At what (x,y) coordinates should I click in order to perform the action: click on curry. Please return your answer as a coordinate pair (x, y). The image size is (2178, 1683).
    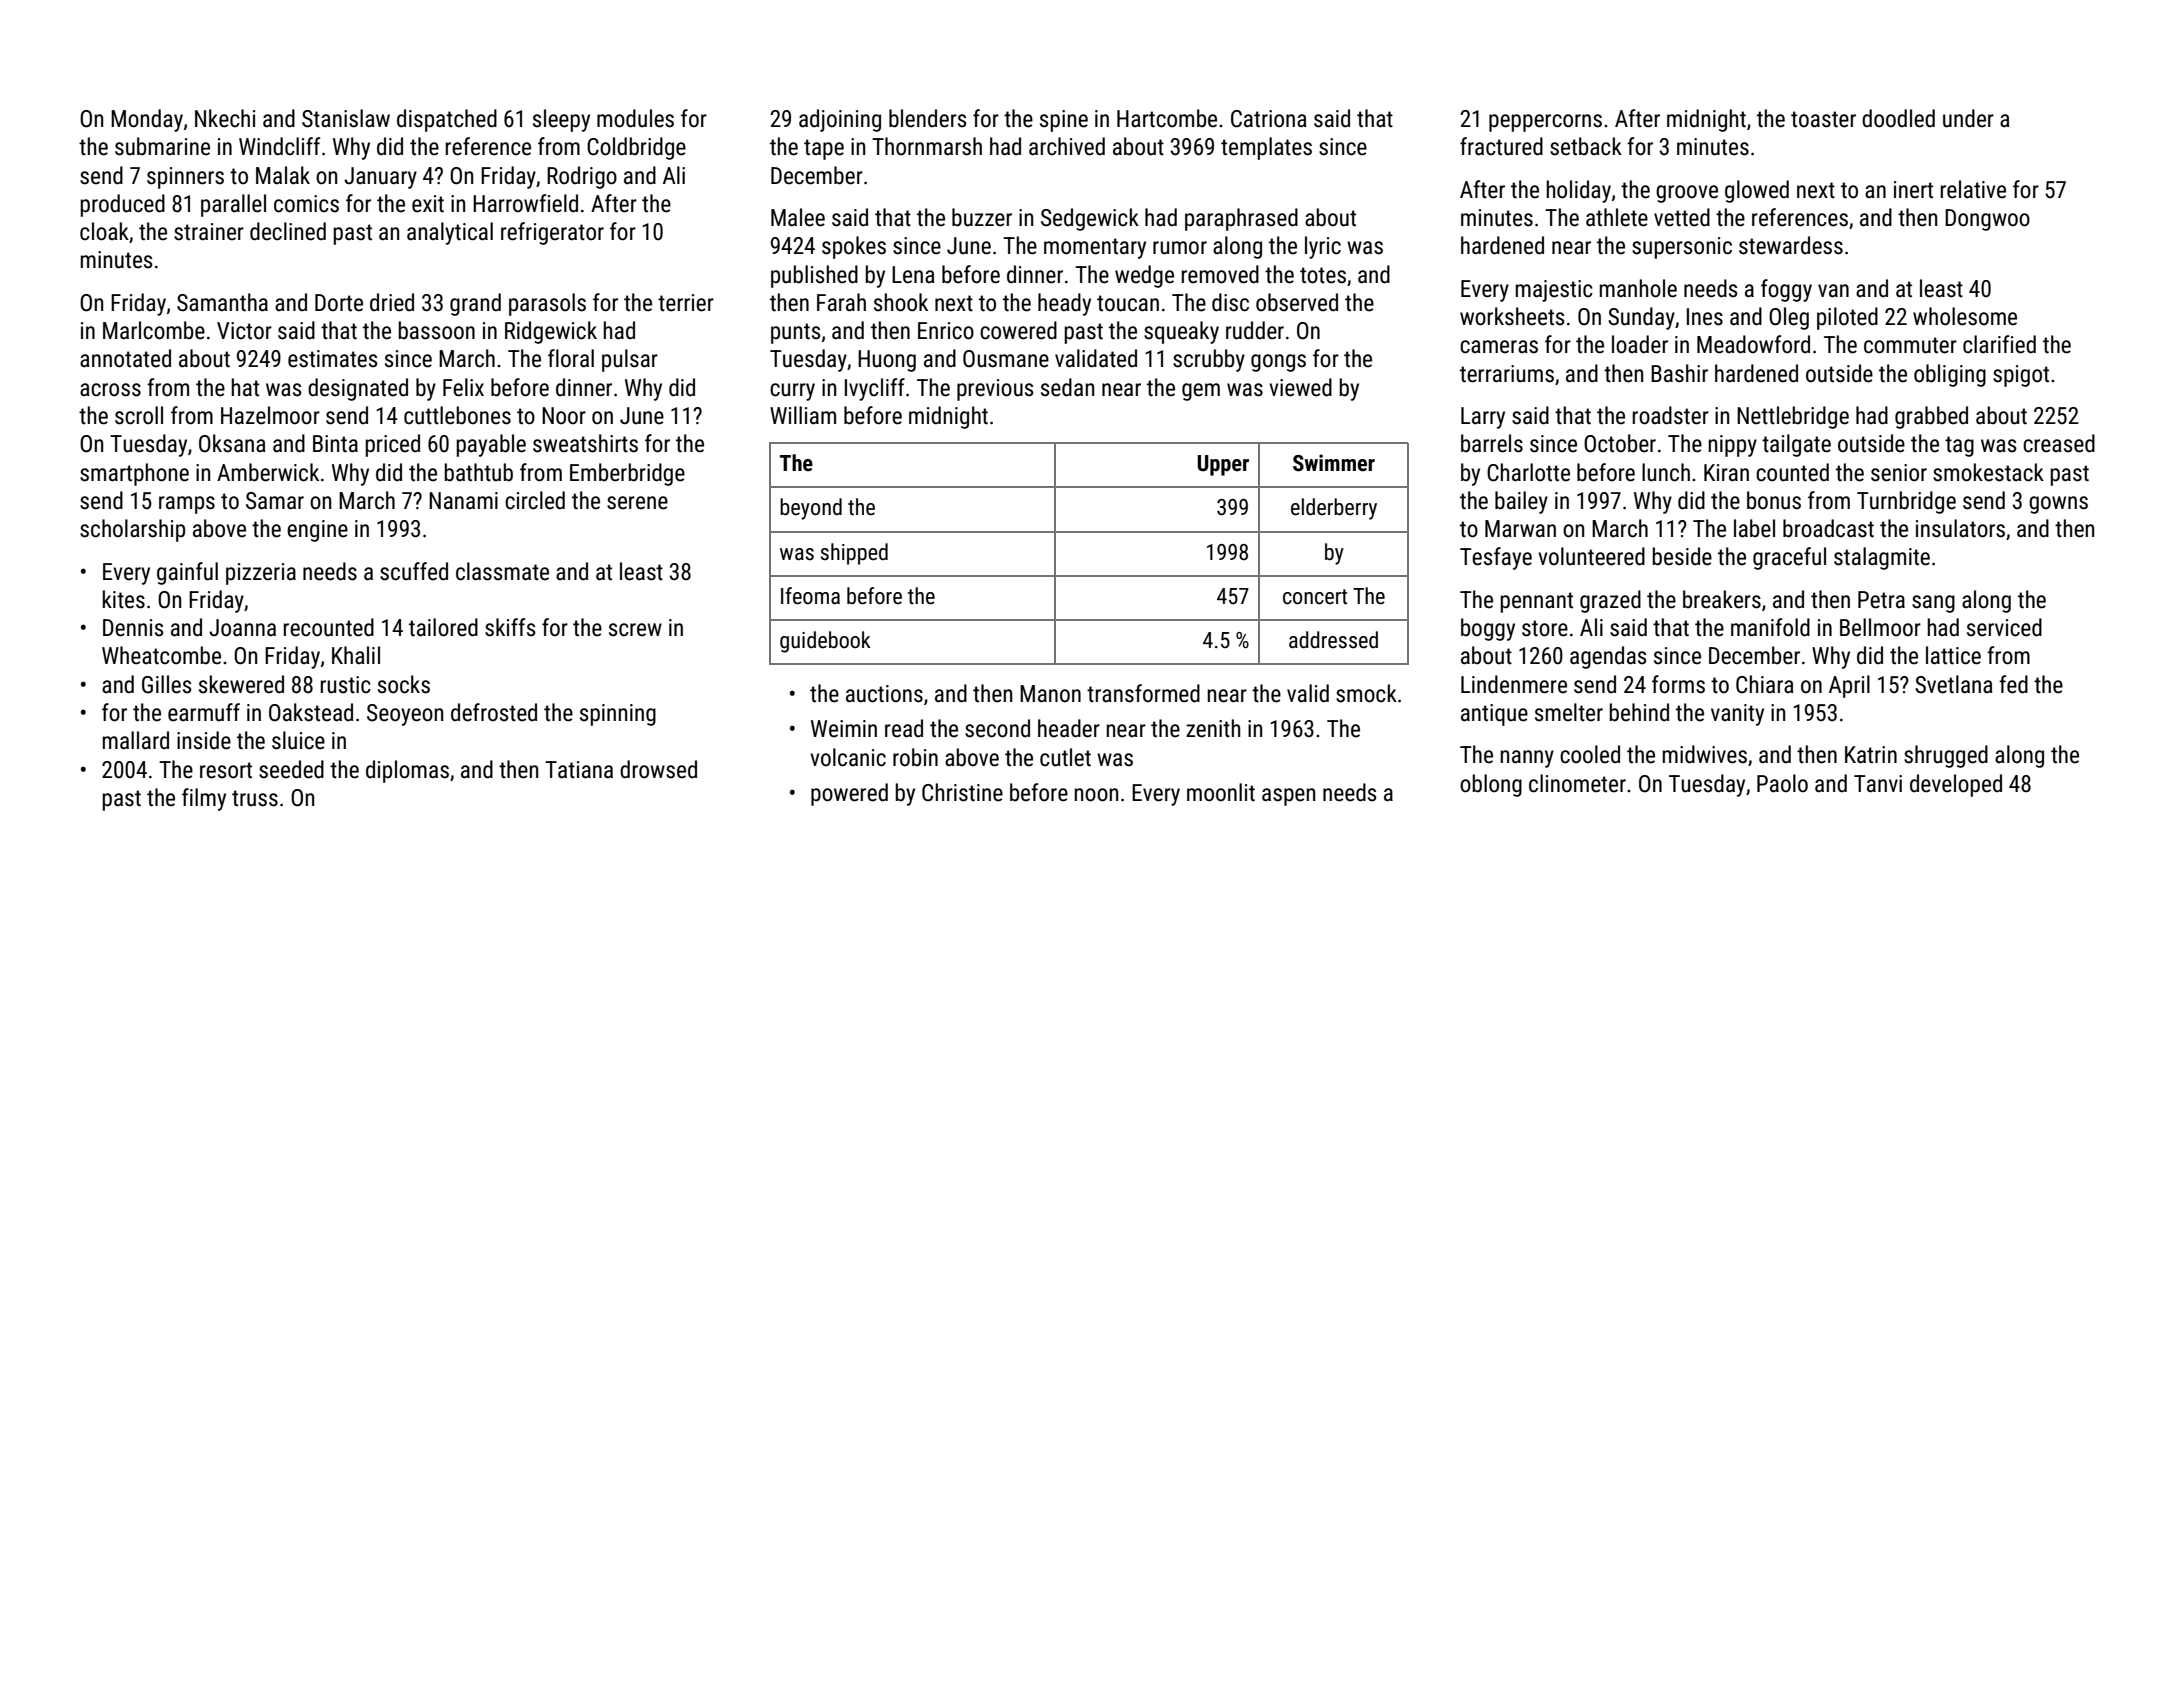
    Looking at the image, I should click on (792, 392).
